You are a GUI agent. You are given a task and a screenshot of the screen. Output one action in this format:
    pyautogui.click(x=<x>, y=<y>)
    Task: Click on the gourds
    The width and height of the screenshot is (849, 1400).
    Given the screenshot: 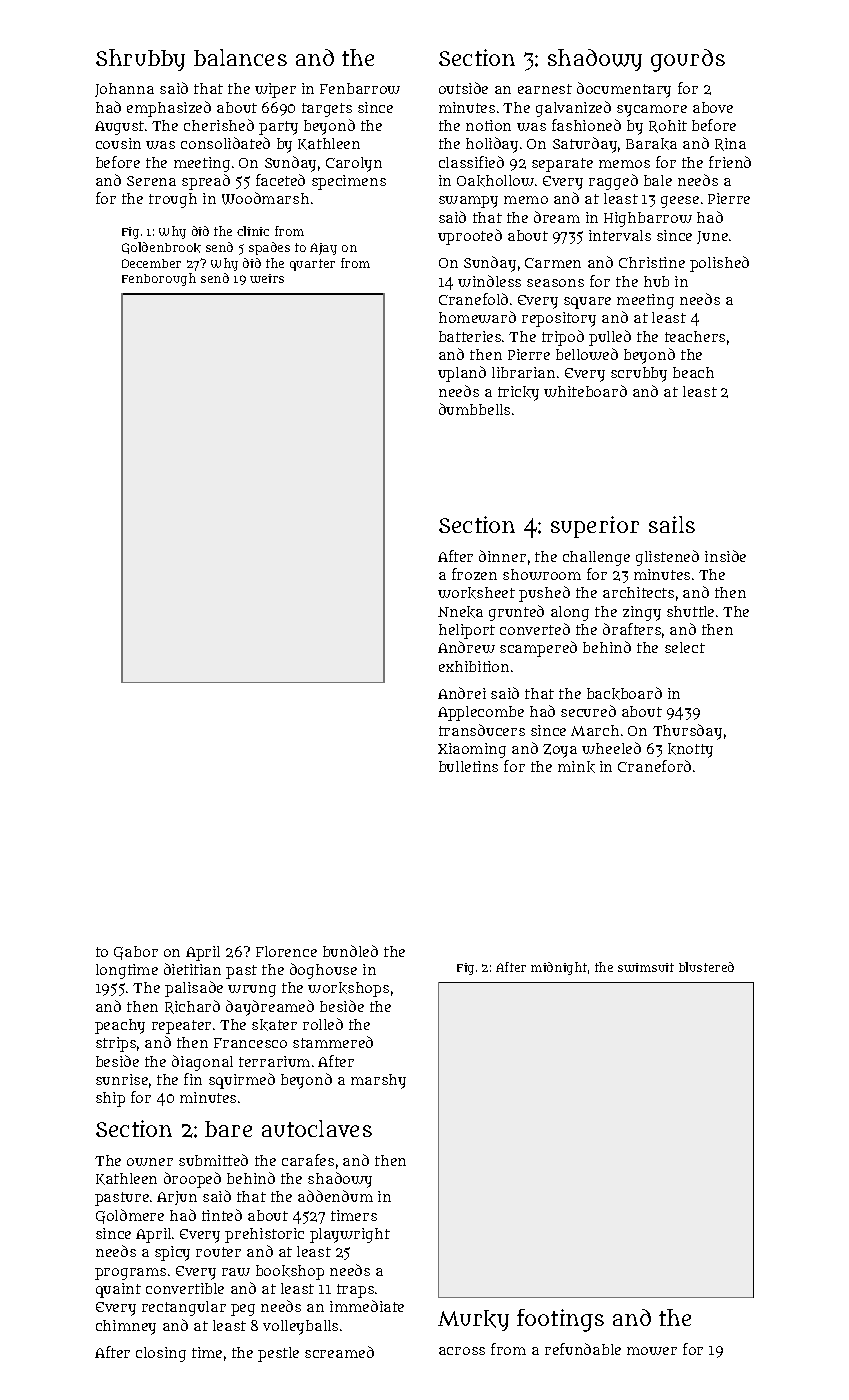 What is the action you would take?
    pyautogui.click(x=688, y=60)
